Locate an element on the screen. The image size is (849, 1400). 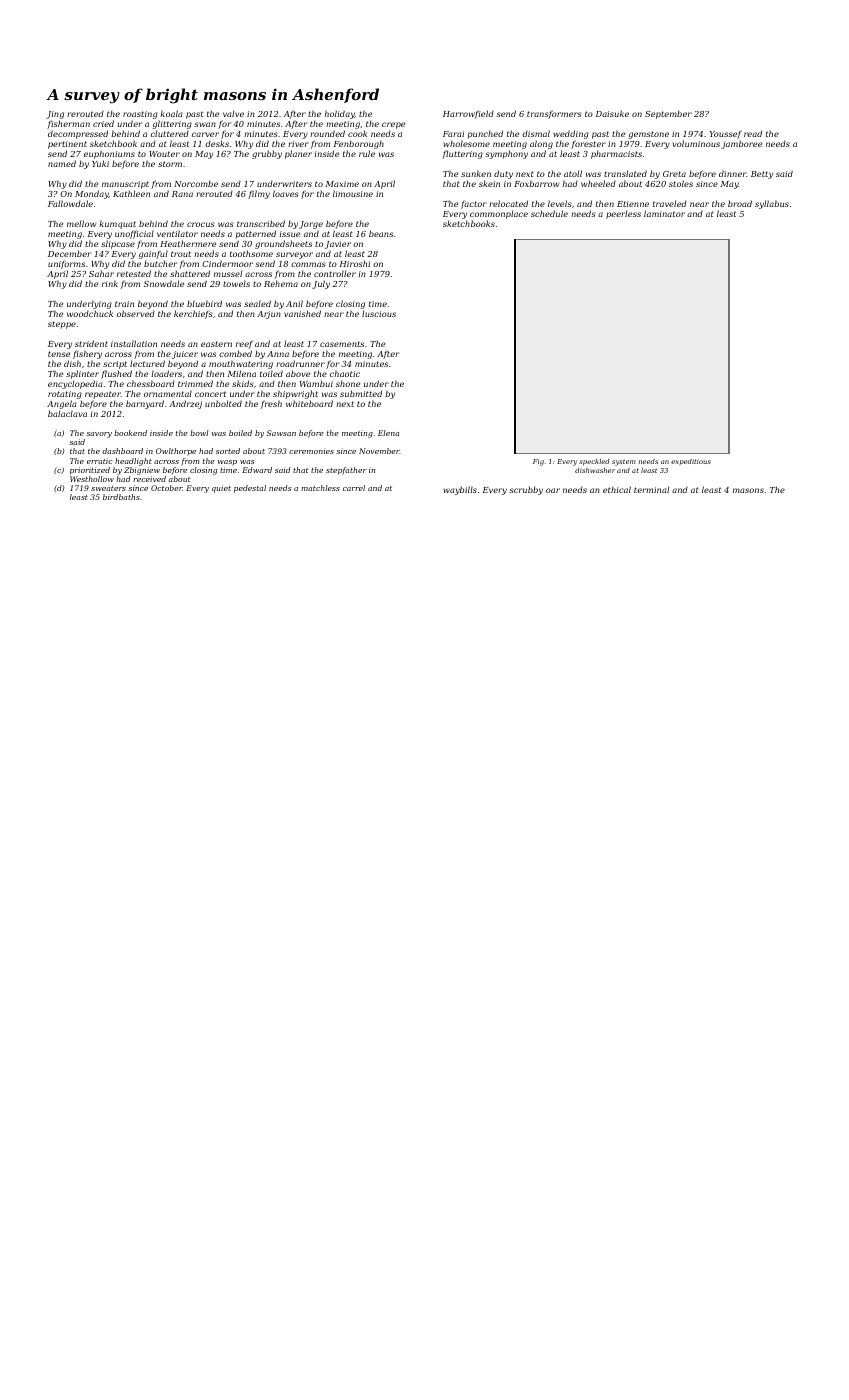
birdbaths is located at coordinates (121, 497).
